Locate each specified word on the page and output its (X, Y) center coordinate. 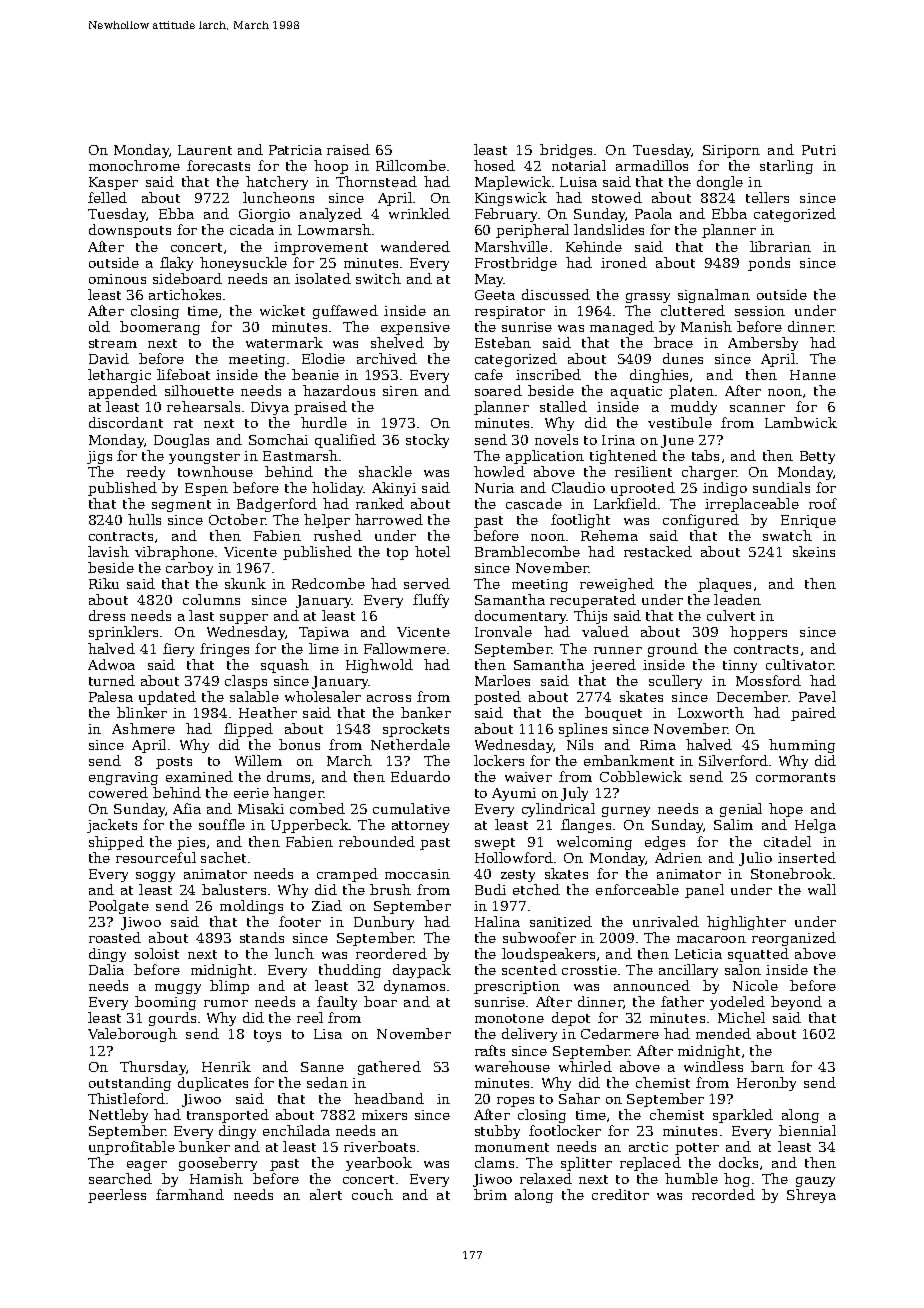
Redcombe (328, 583)
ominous (117, 279)
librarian (780, 246)
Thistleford (126, 1098)
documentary (521, 617)
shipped (116, 843)
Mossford (768, 680)
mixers (384, 1115)
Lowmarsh (334, 229)
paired (813, 714)
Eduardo (420, 776)
